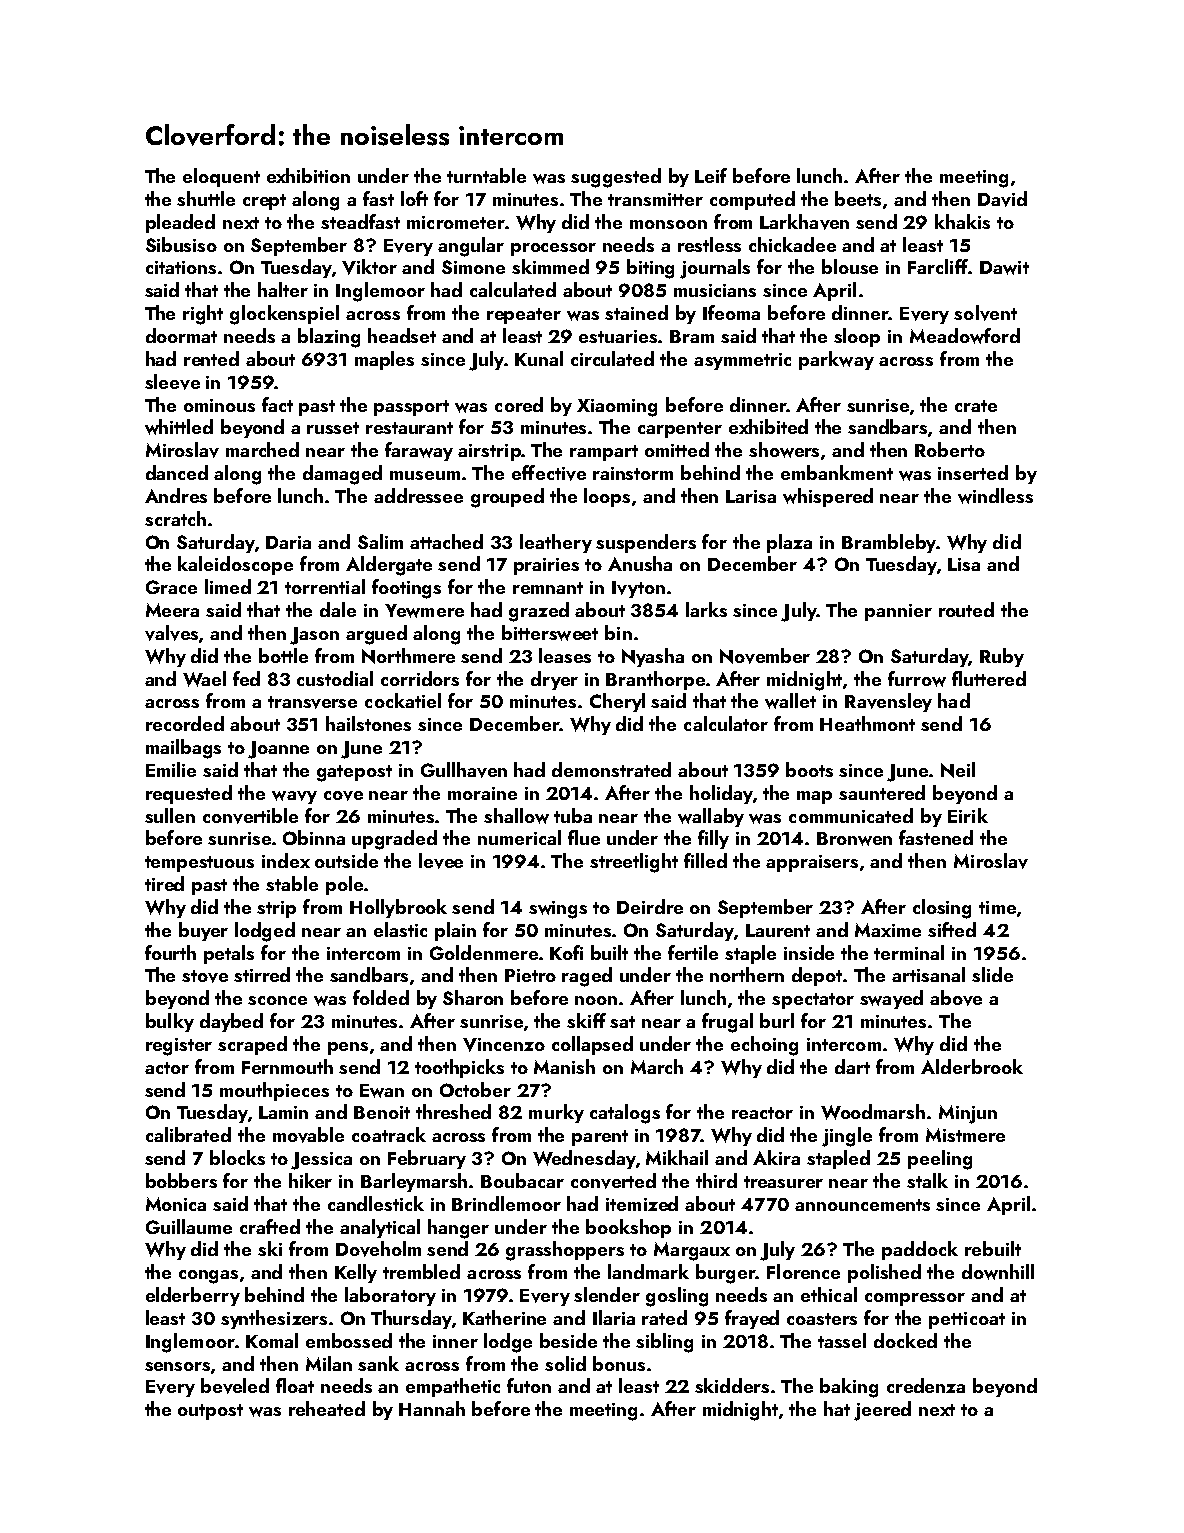  I want to click on wallaby, so click(711, 817).
